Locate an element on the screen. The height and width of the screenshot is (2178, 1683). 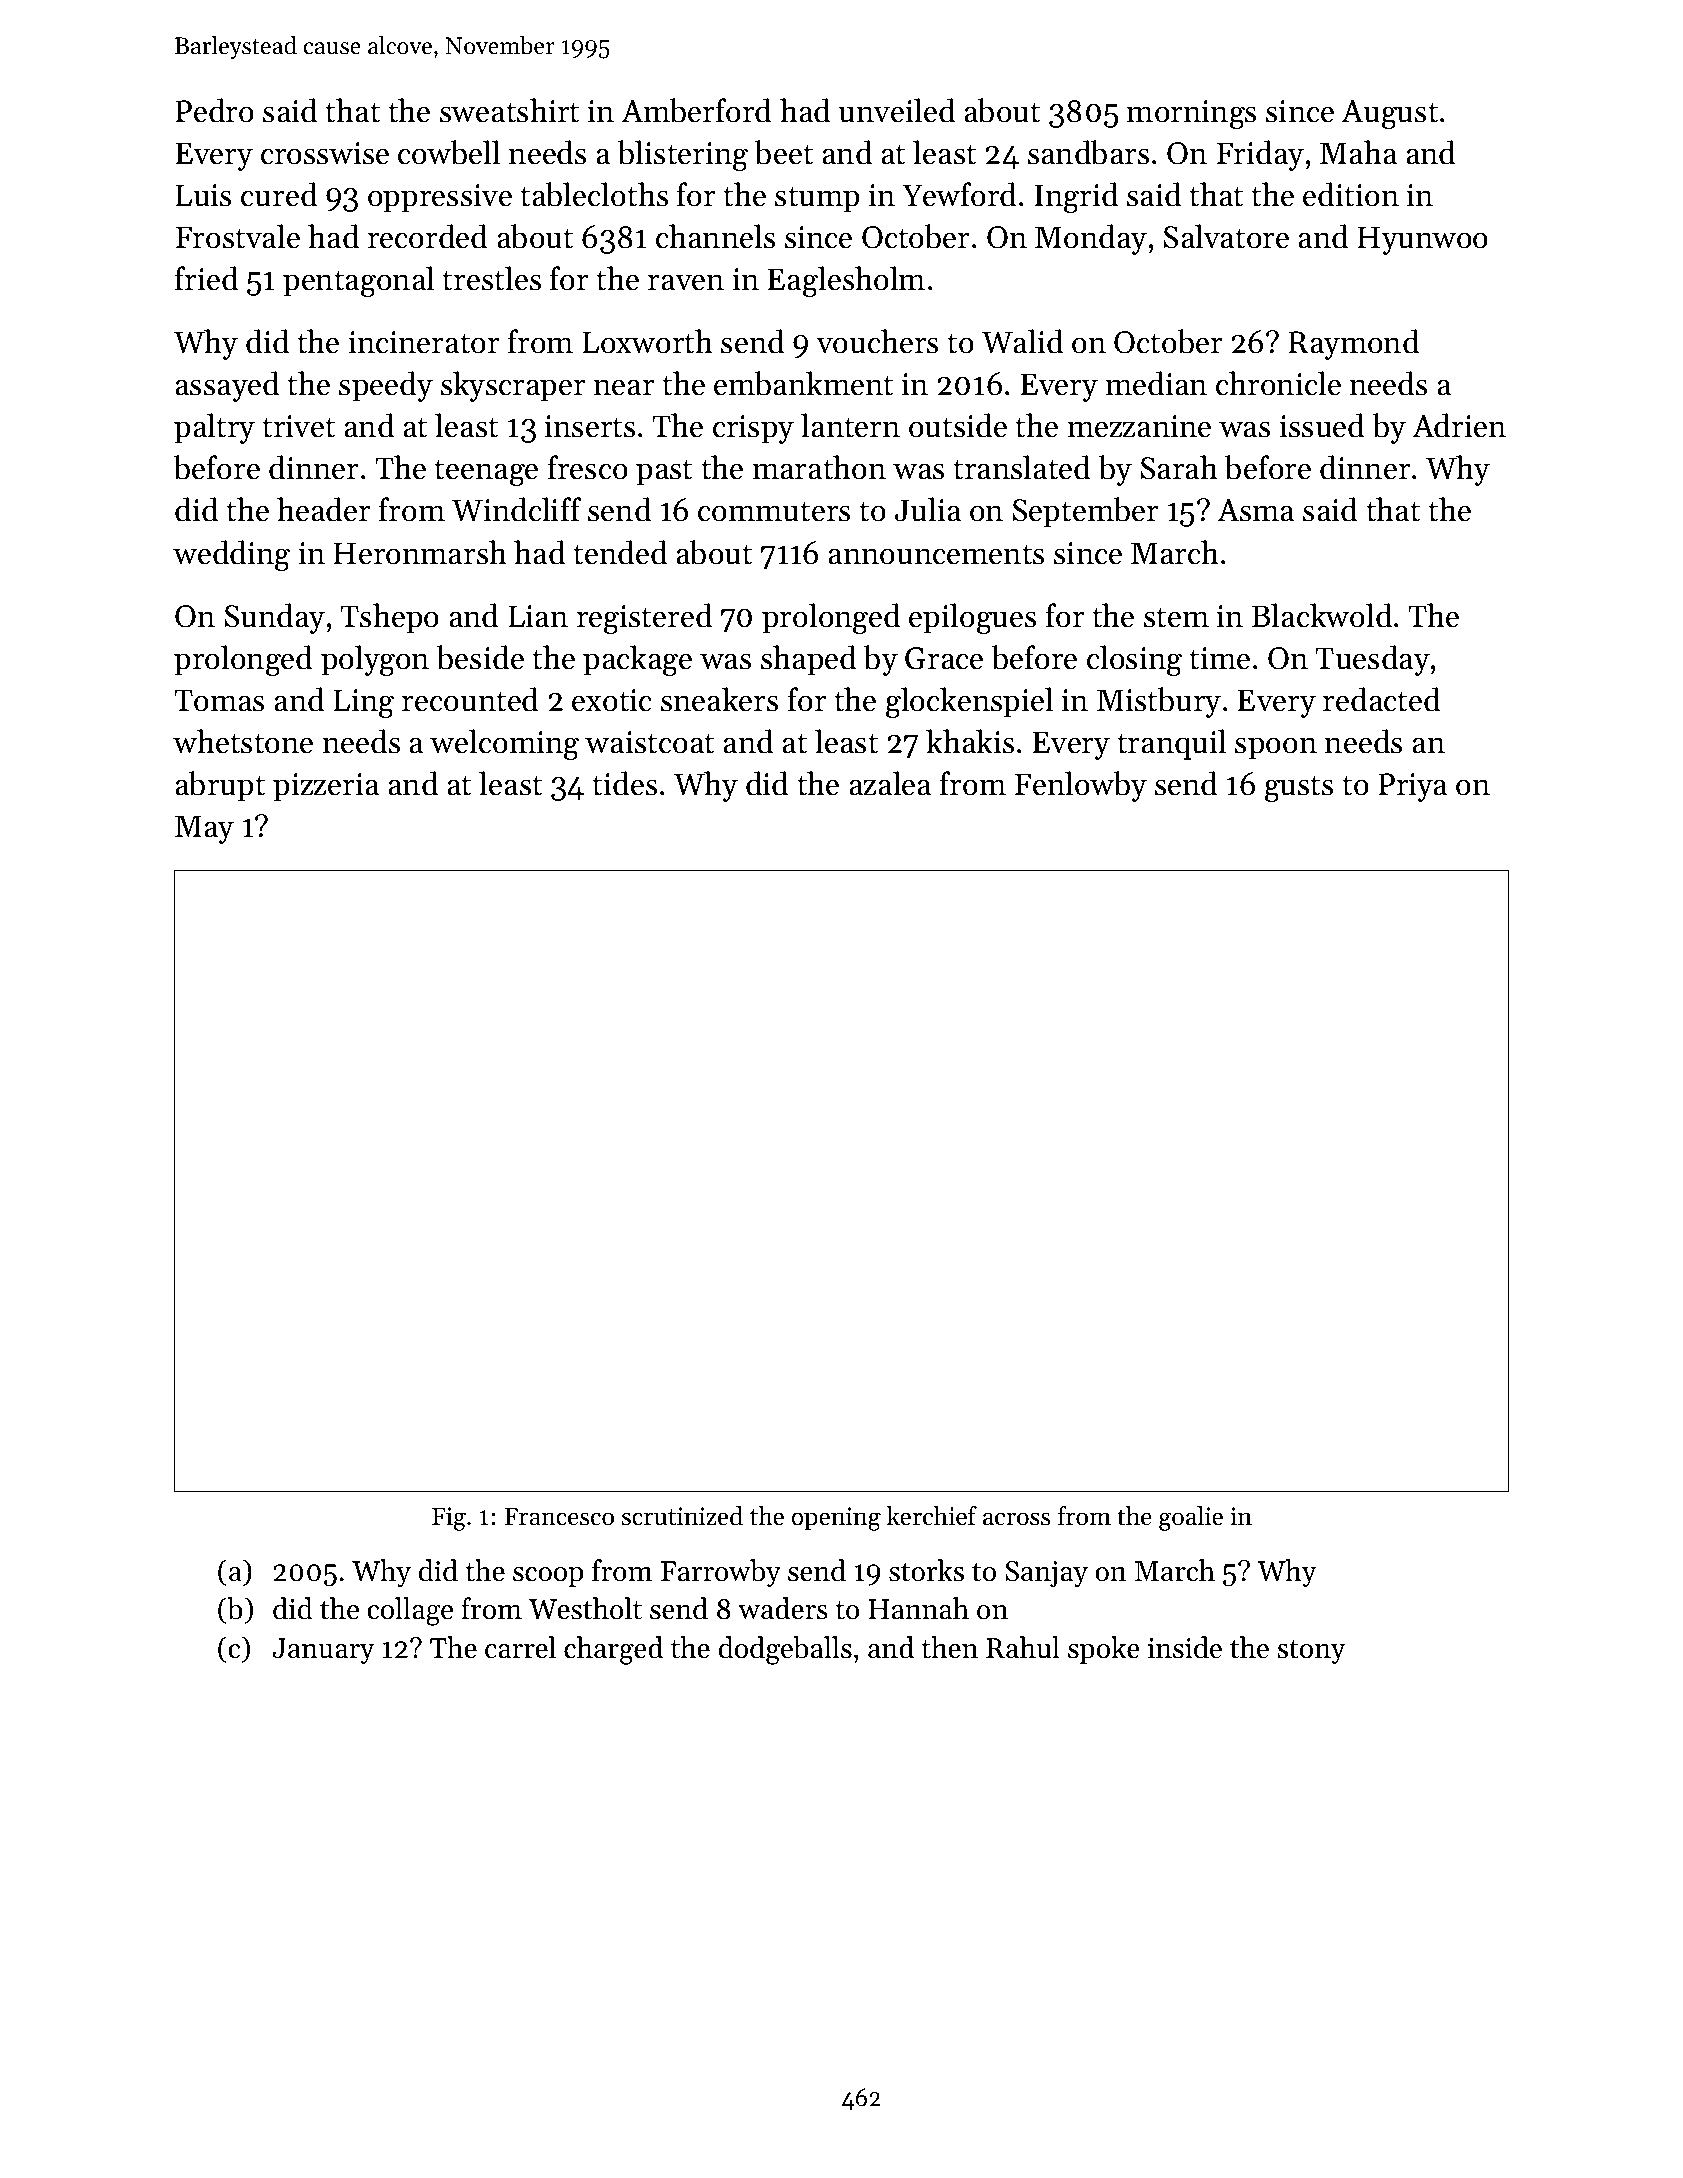
package is located at coordinates (637, 660).
